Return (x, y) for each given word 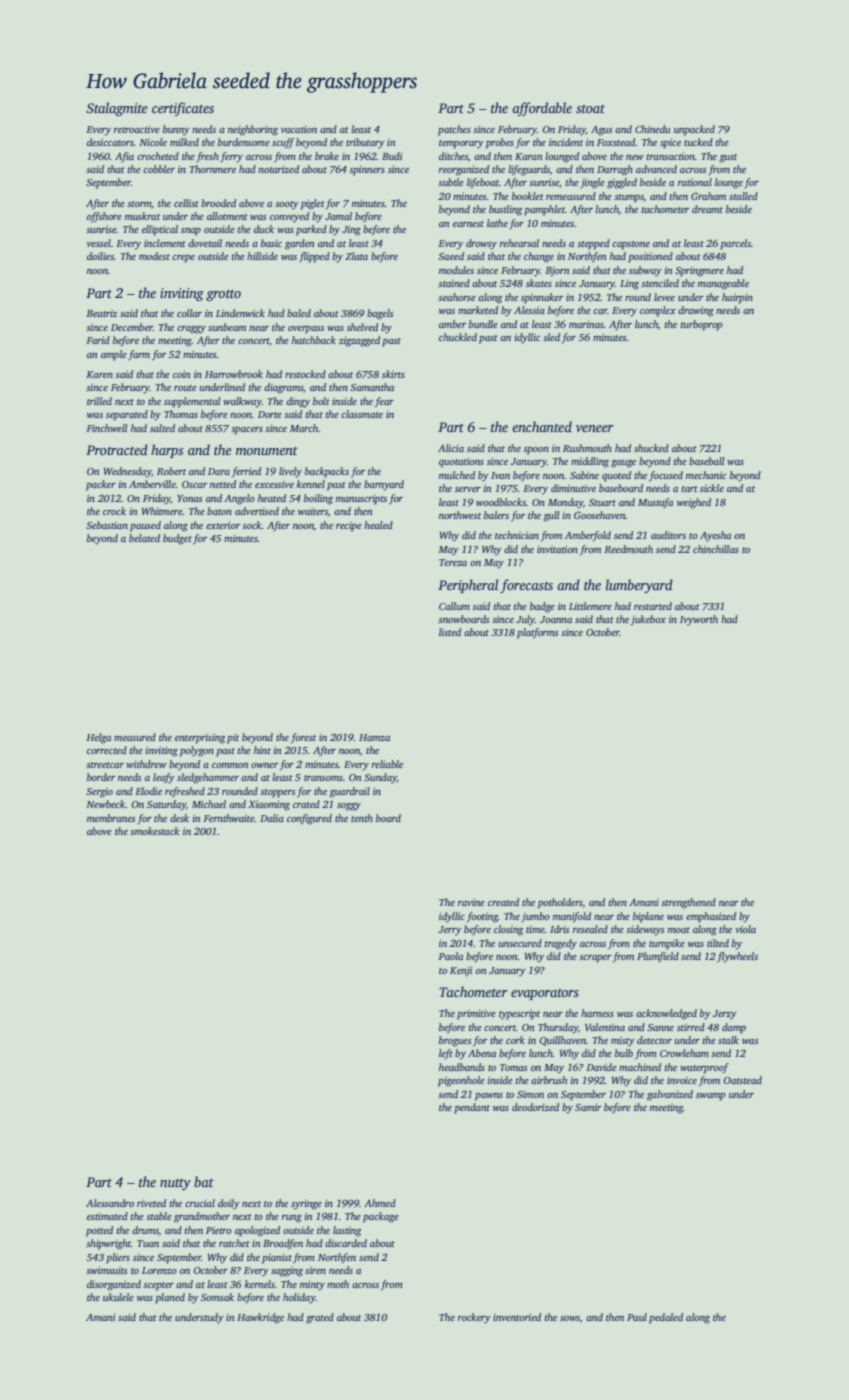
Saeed (451, 256)
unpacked (694, 130)
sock (252, 525)
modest (154, 256)
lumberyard (639, 586)
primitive (476, 1015)
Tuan (148, 1243)
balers (496, 515)
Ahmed (380, 1203)
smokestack (155, 831)
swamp (710, 1097)
